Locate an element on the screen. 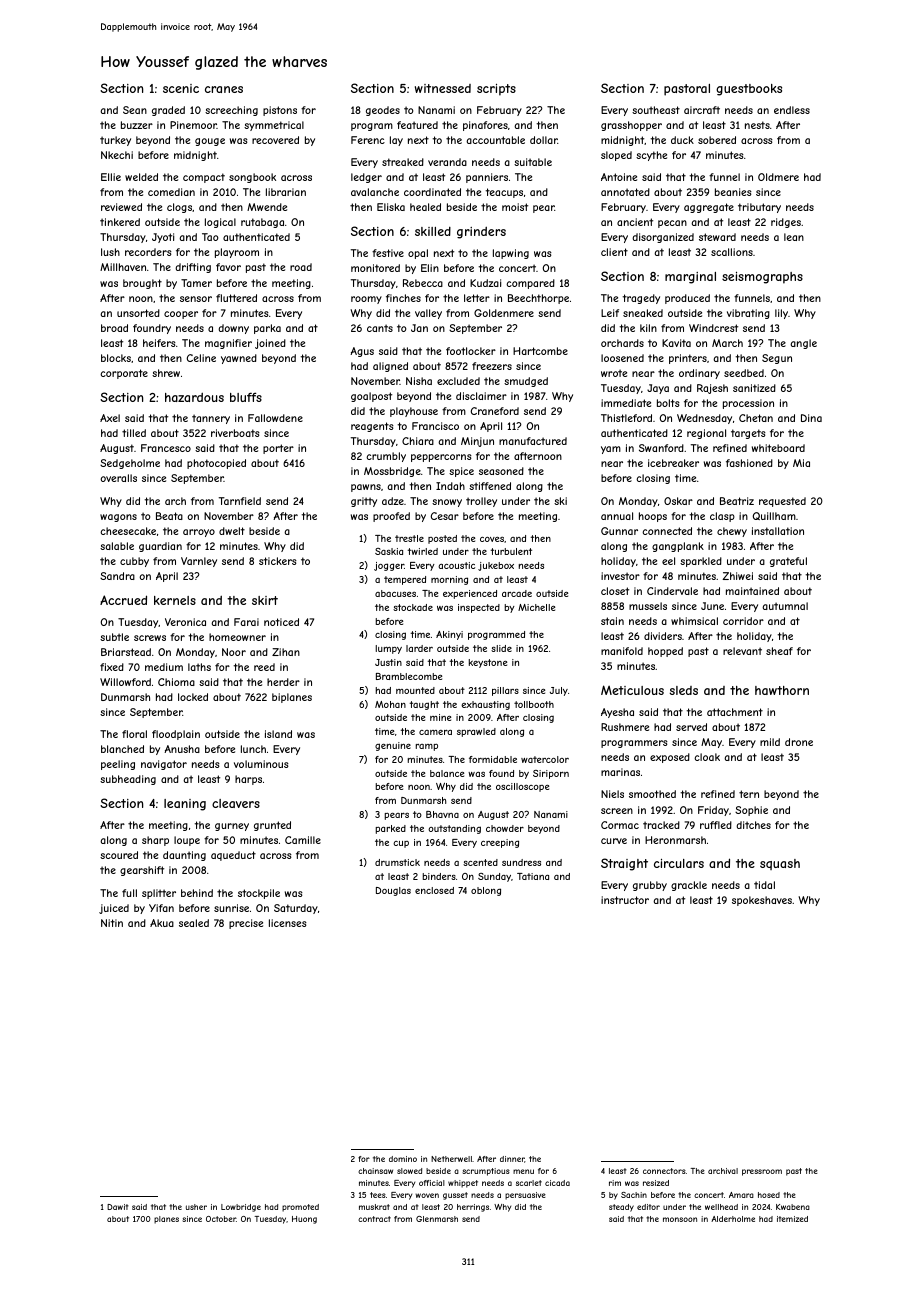  October is located at coordinates (221, 1219).
